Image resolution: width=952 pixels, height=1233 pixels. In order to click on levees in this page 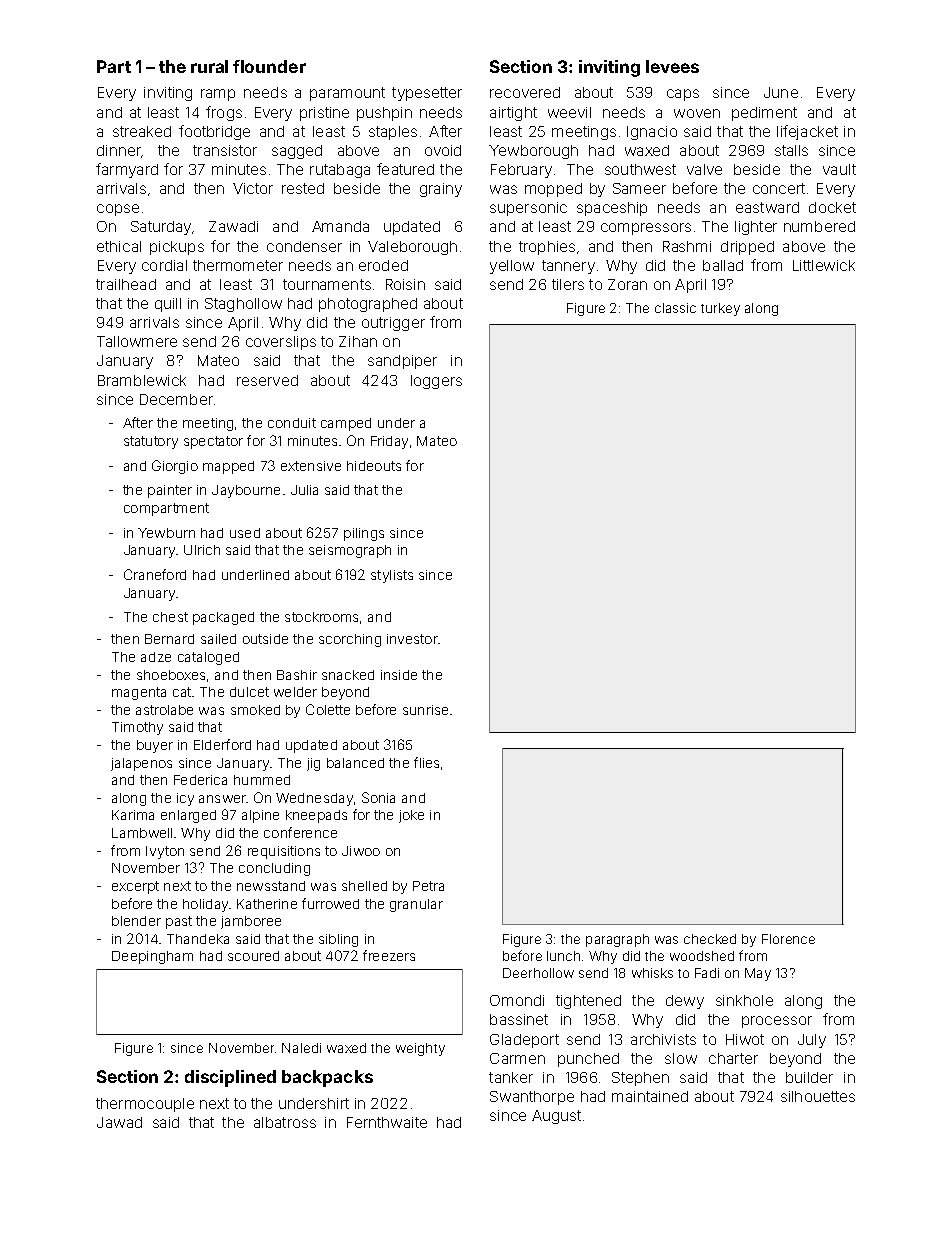, I will do `click(672, 66)`.
